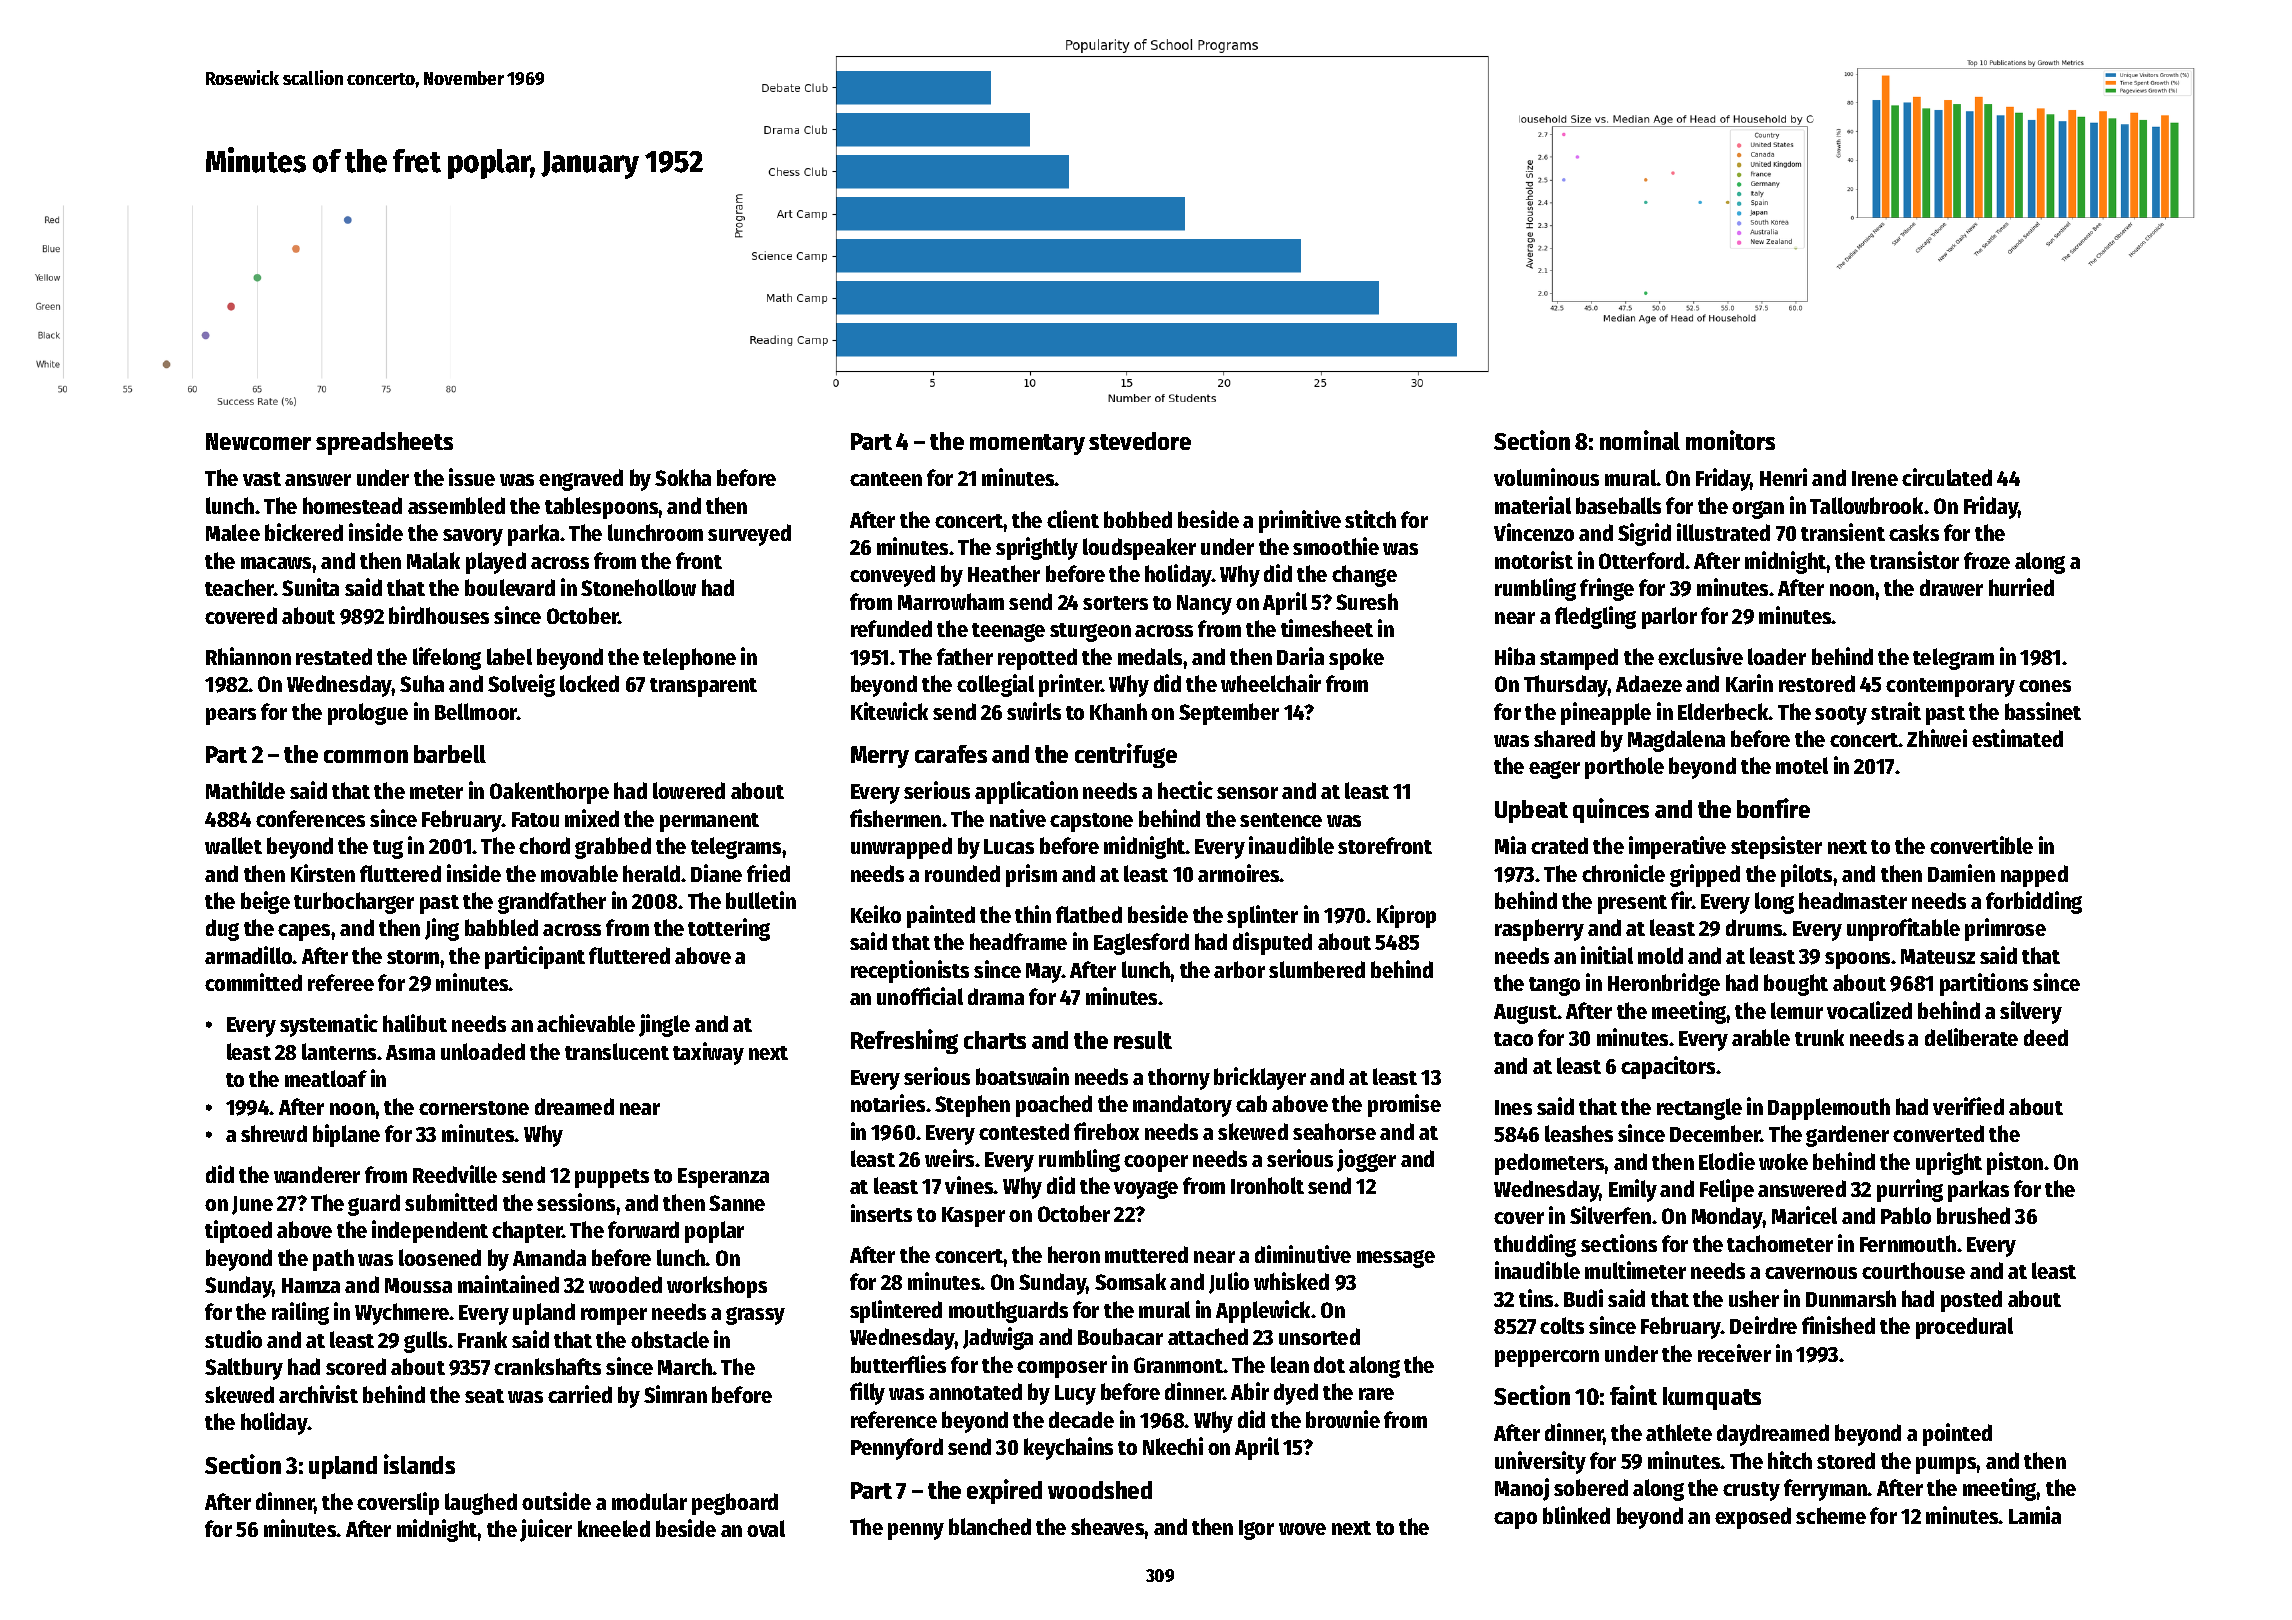 The image size is (2292, 1620). Describe the element at coordinates (895, 818) in the screenshot. I see `fishermen` at that location.
